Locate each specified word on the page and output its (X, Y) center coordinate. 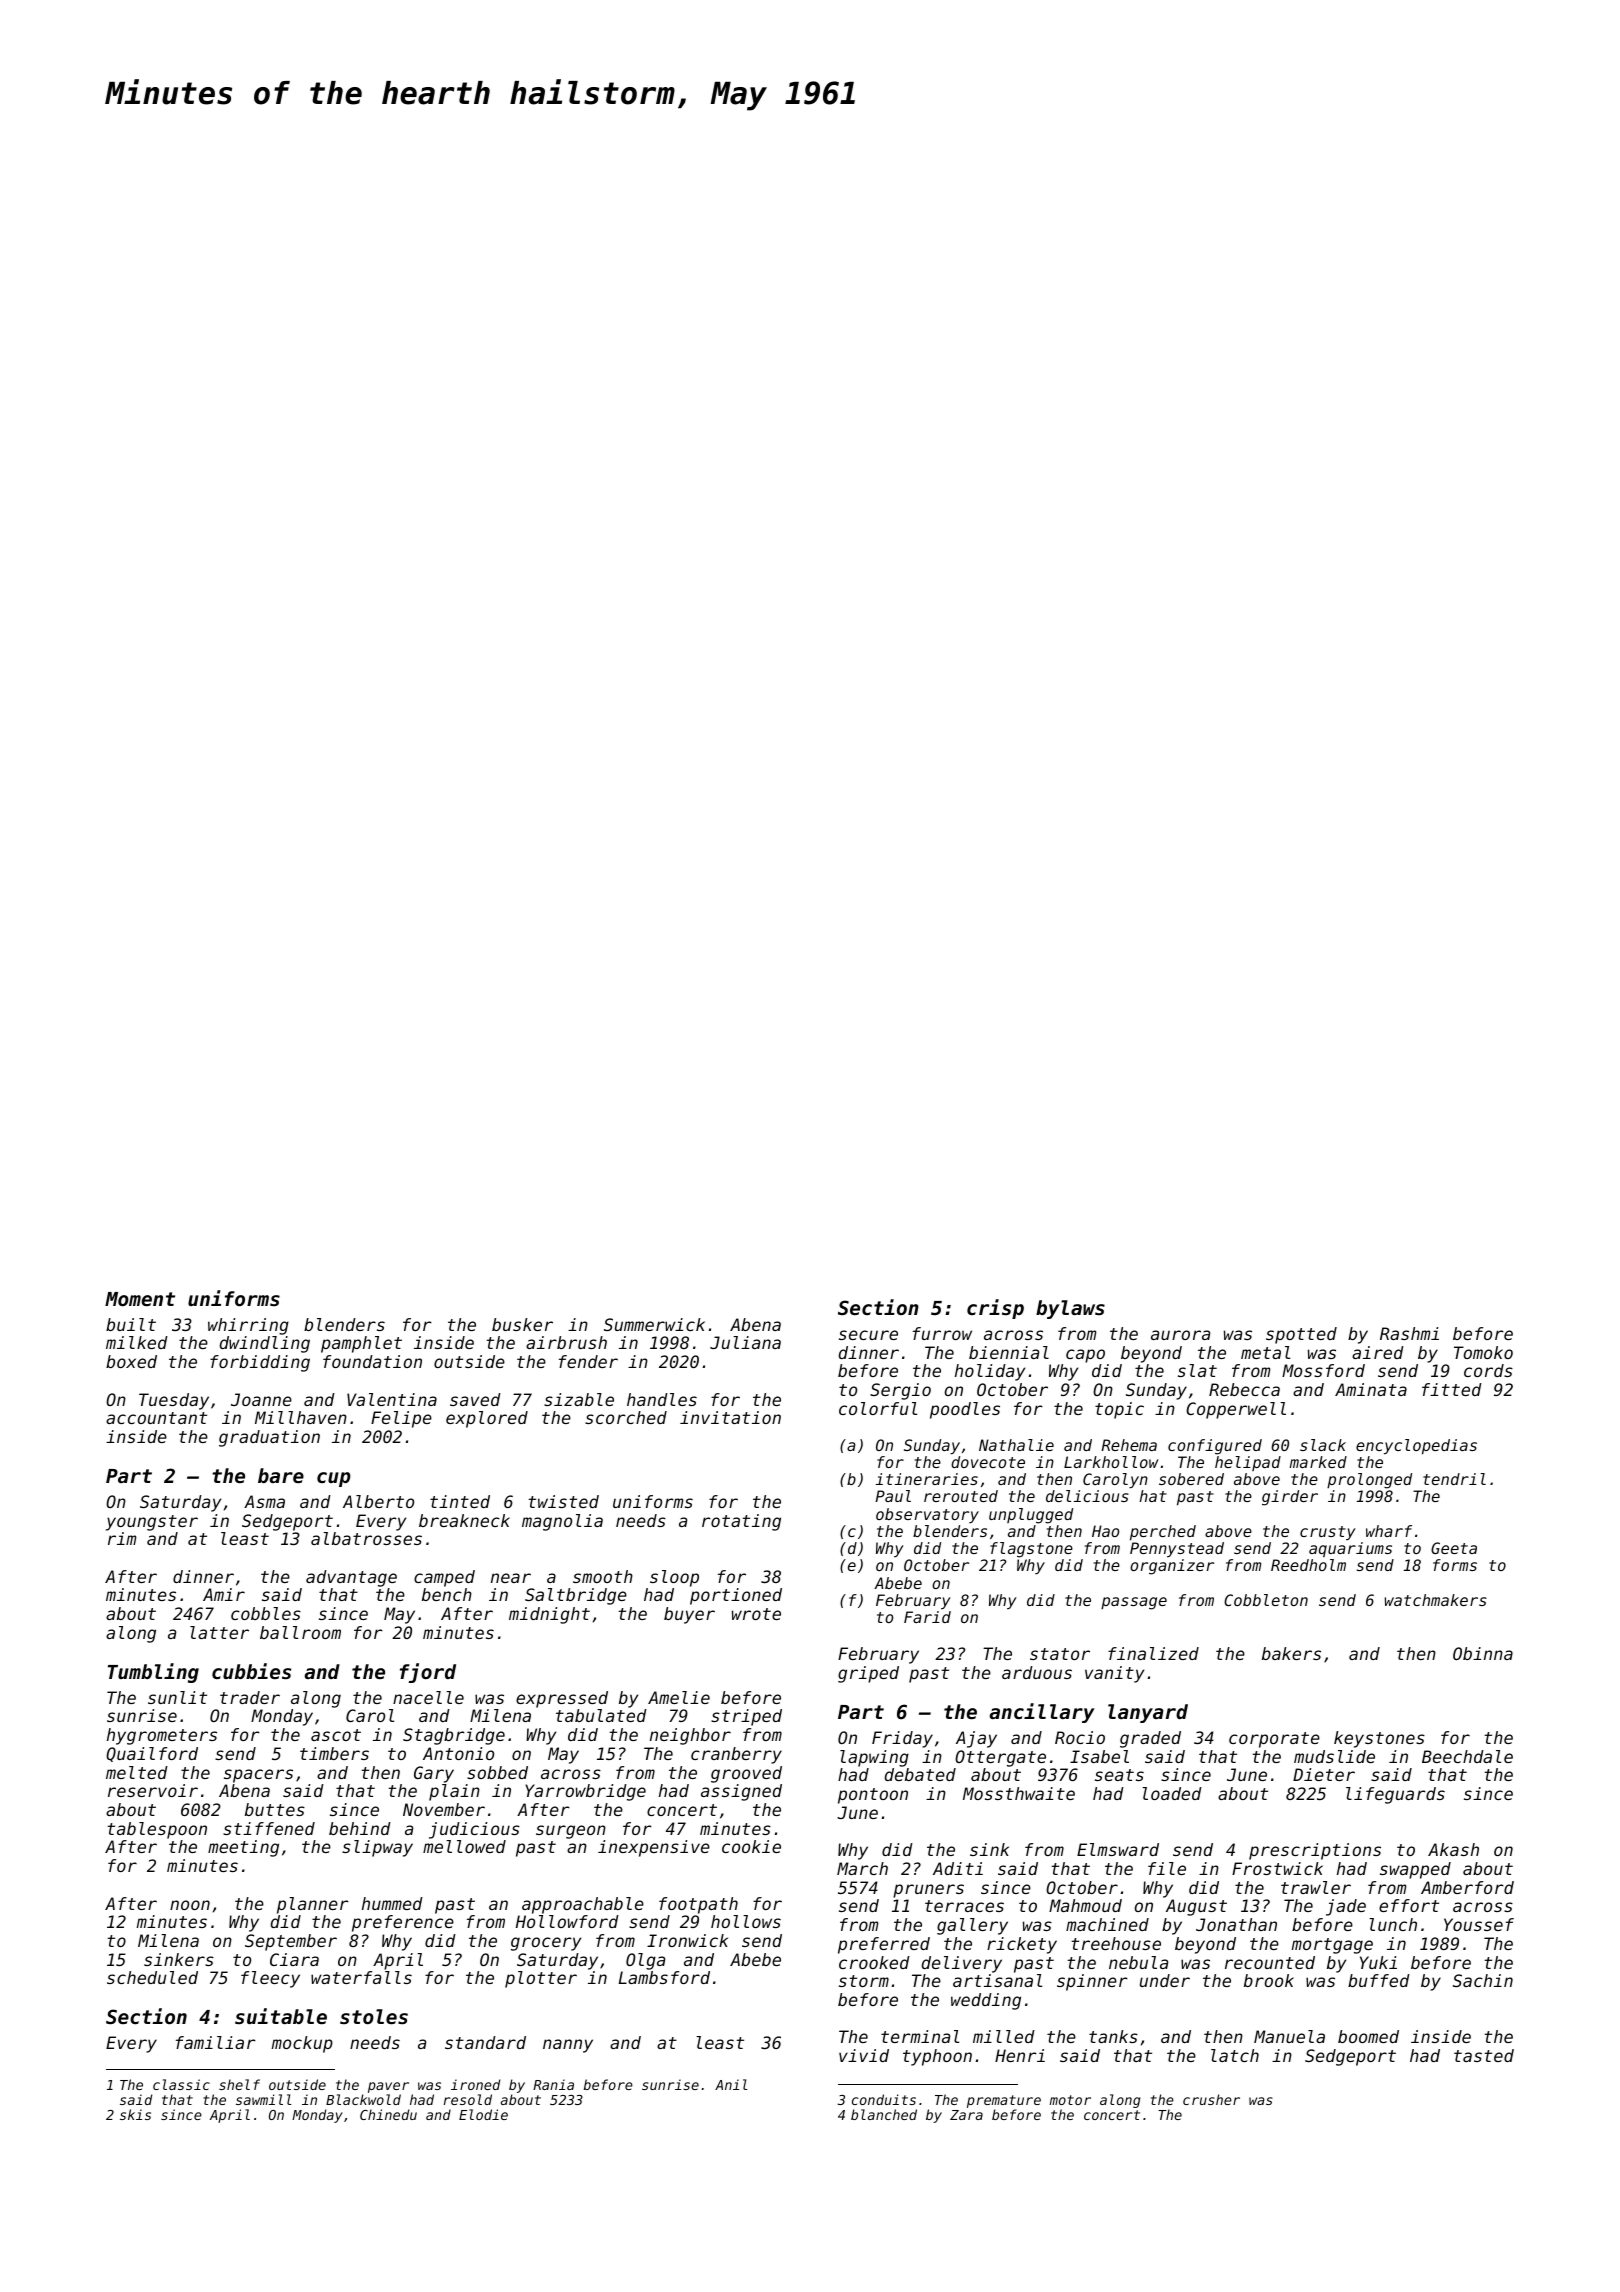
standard (485, 2042)
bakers (1291, 1653)
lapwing (874, 1758)
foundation (372, 1361)
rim (122, 1538)
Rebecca (1244, 1389)
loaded (1172, 1793)
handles (662, 1399)
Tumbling (153, 1673)
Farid (927, 1617)
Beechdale (1467, 1756)
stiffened (269, 1828)
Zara (966, 2115)
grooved (746, 1774)
